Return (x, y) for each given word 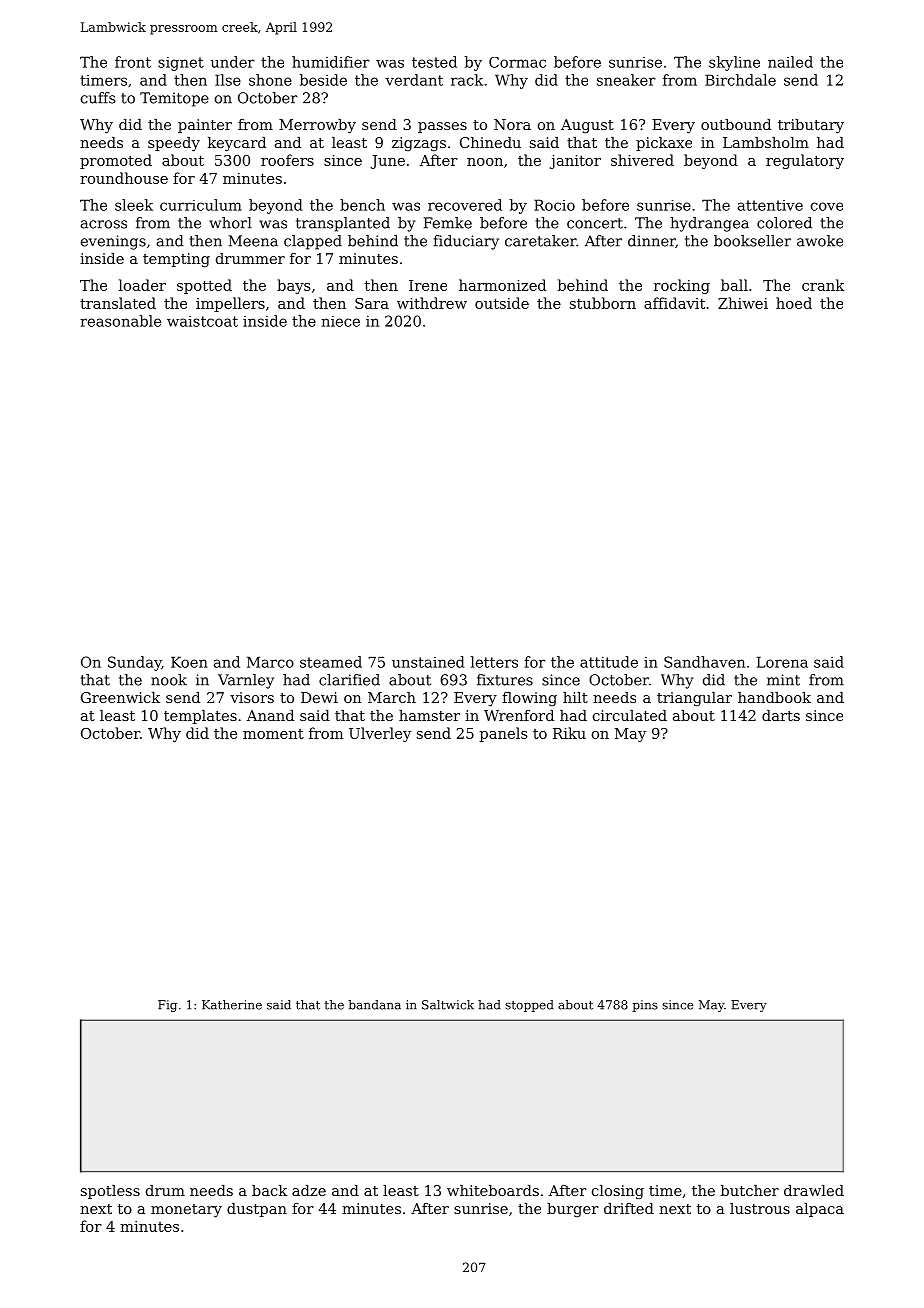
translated (118, 303)
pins (645, 1006)
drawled (814, 1190)
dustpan (257, 1210)
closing (618, 1192)
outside (502, 303)
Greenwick (120, 697)
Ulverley (380, 734)
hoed (794, 303)
